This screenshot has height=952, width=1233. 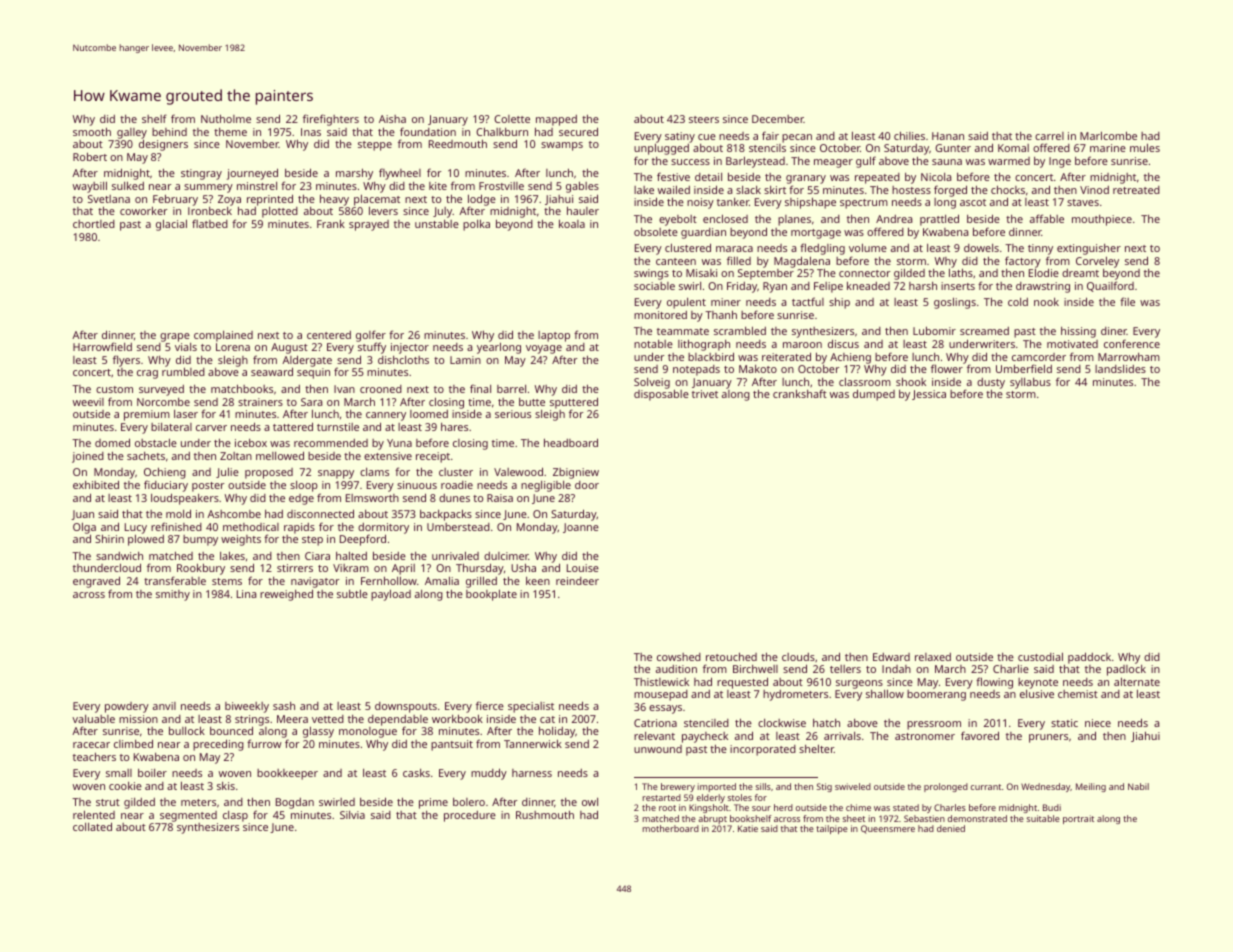 What do you see at coordinates (868, 285) in the screenshot?
I see `kneaded` at bounding box center [868, 285].
